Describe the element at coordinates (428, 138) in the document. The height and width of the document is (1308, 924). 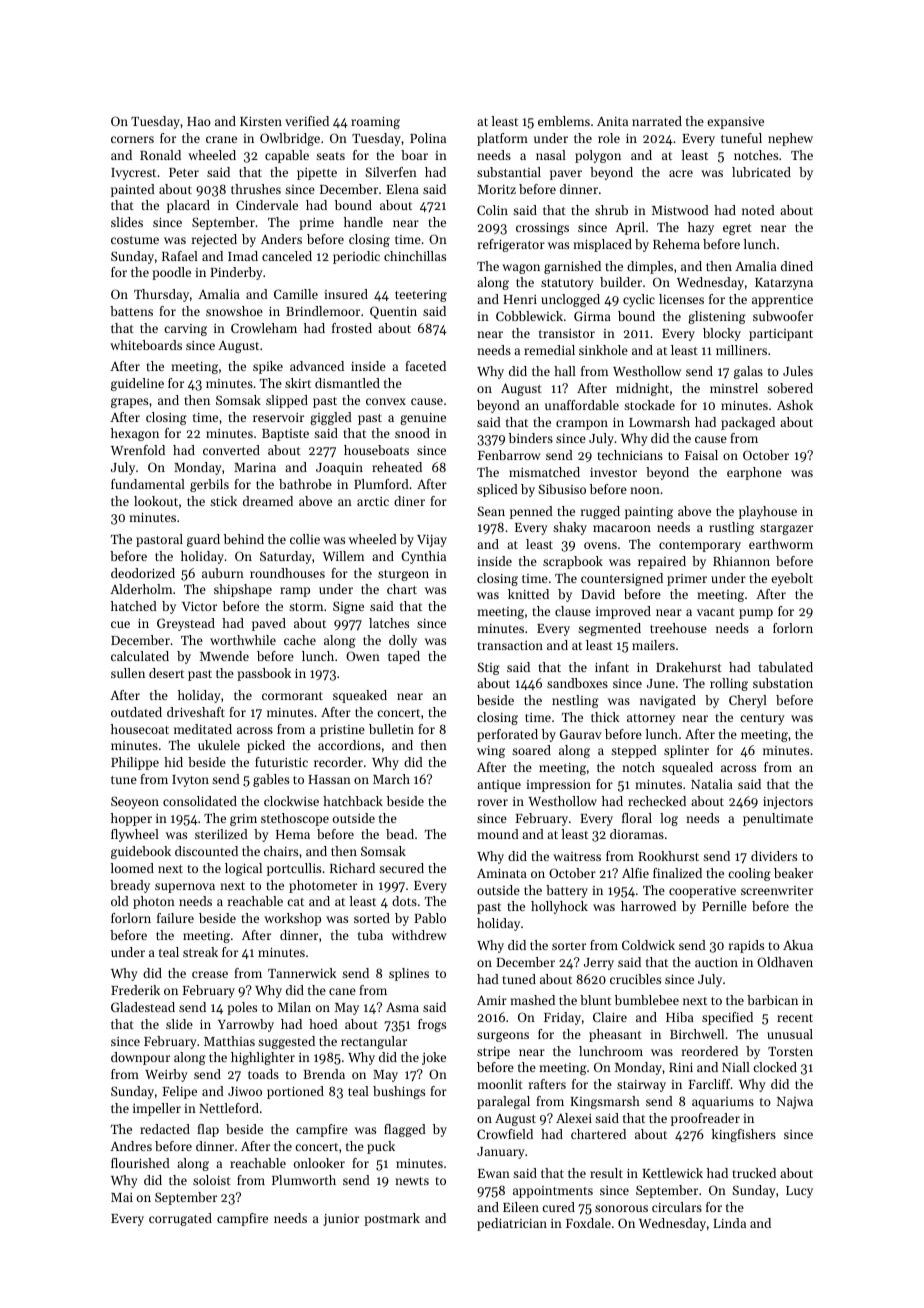
I see `Polina` at that location.
